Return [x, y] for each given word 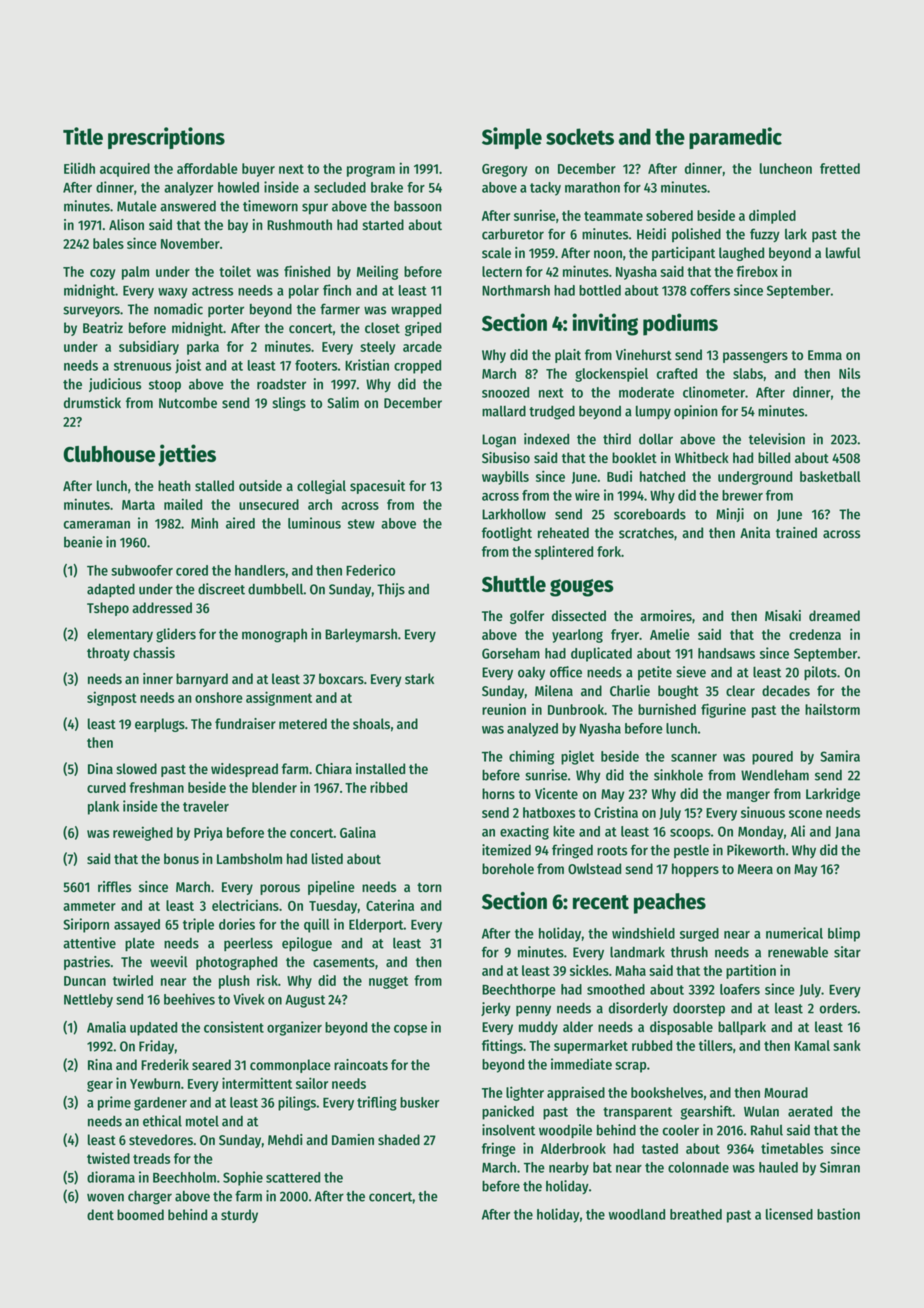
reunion [504, 709]
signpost [112, 698]
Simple [512, 138]
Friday [156, 1047]
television [777, 439]
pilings [297, 1103]
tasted [660, 1148]
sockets [580, 136]
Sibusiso [506, 457]
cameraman [97, 525]
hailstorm [832, 709]
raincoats [361, 1064]
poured [772, 758]
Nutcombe [188, 402]
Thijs [391, 590]
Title [83, 136]
